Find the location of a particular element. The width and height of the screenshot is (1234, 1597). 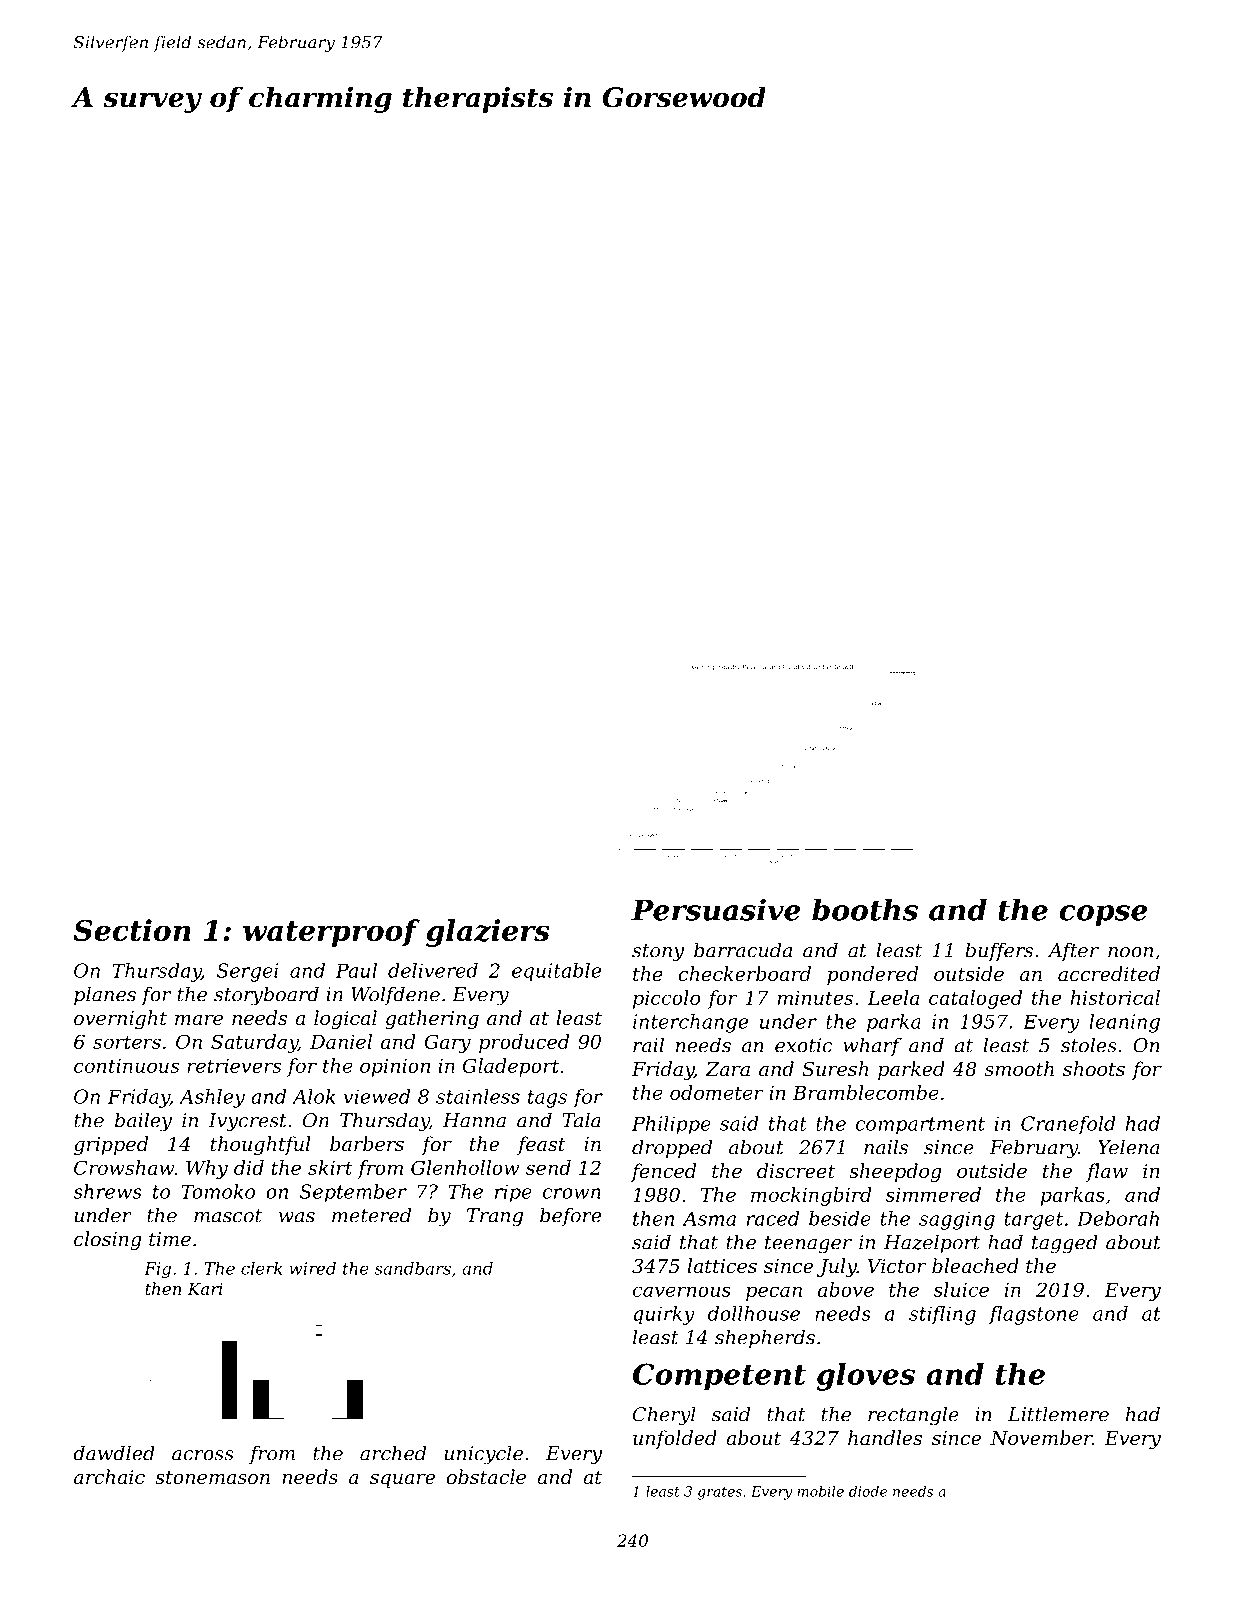

Cranefold is located at coordinates (1068, 1125).
